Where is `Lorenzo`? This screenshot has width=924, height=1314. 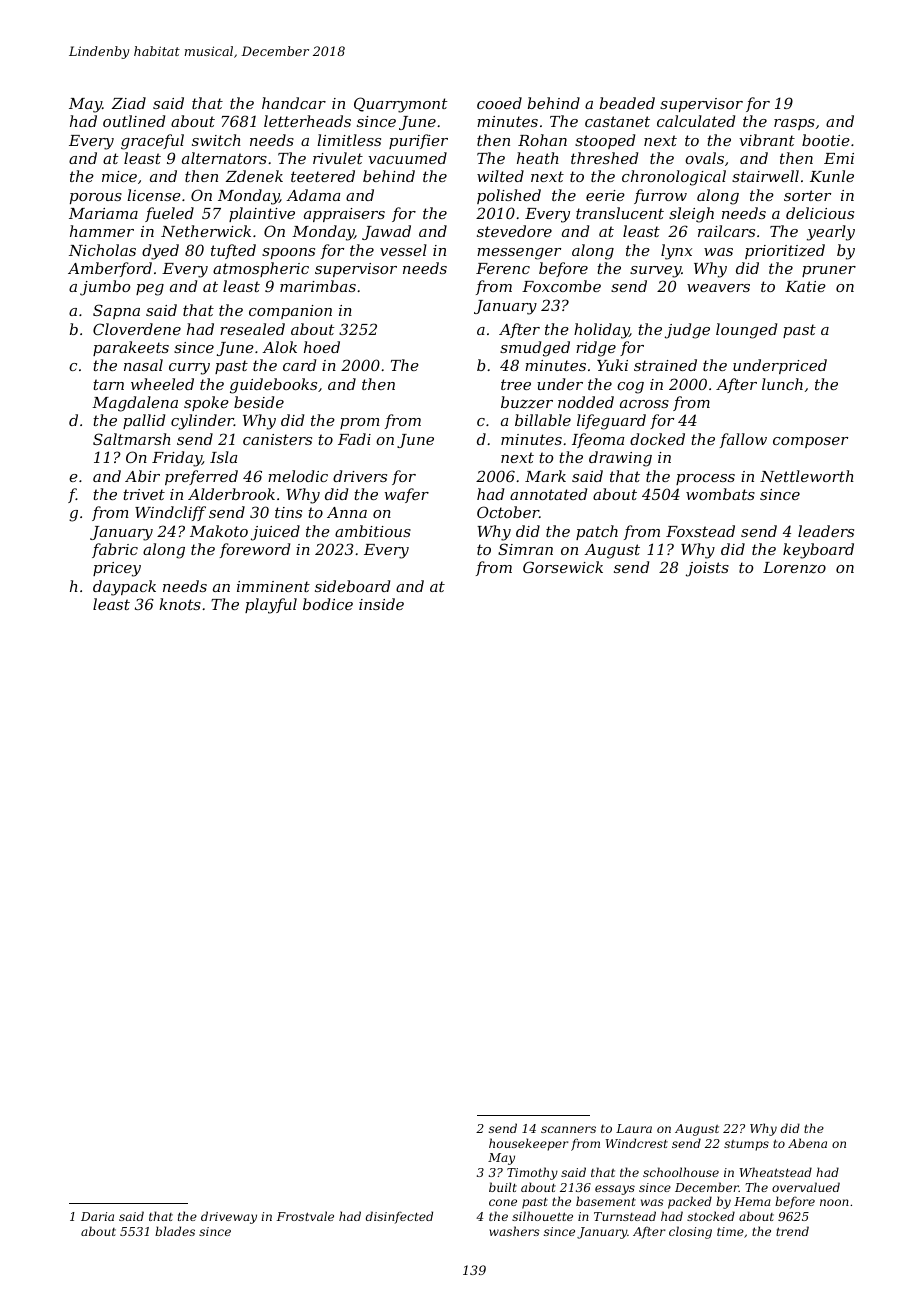
Lorenzo is located at coordinates (794, 568).
